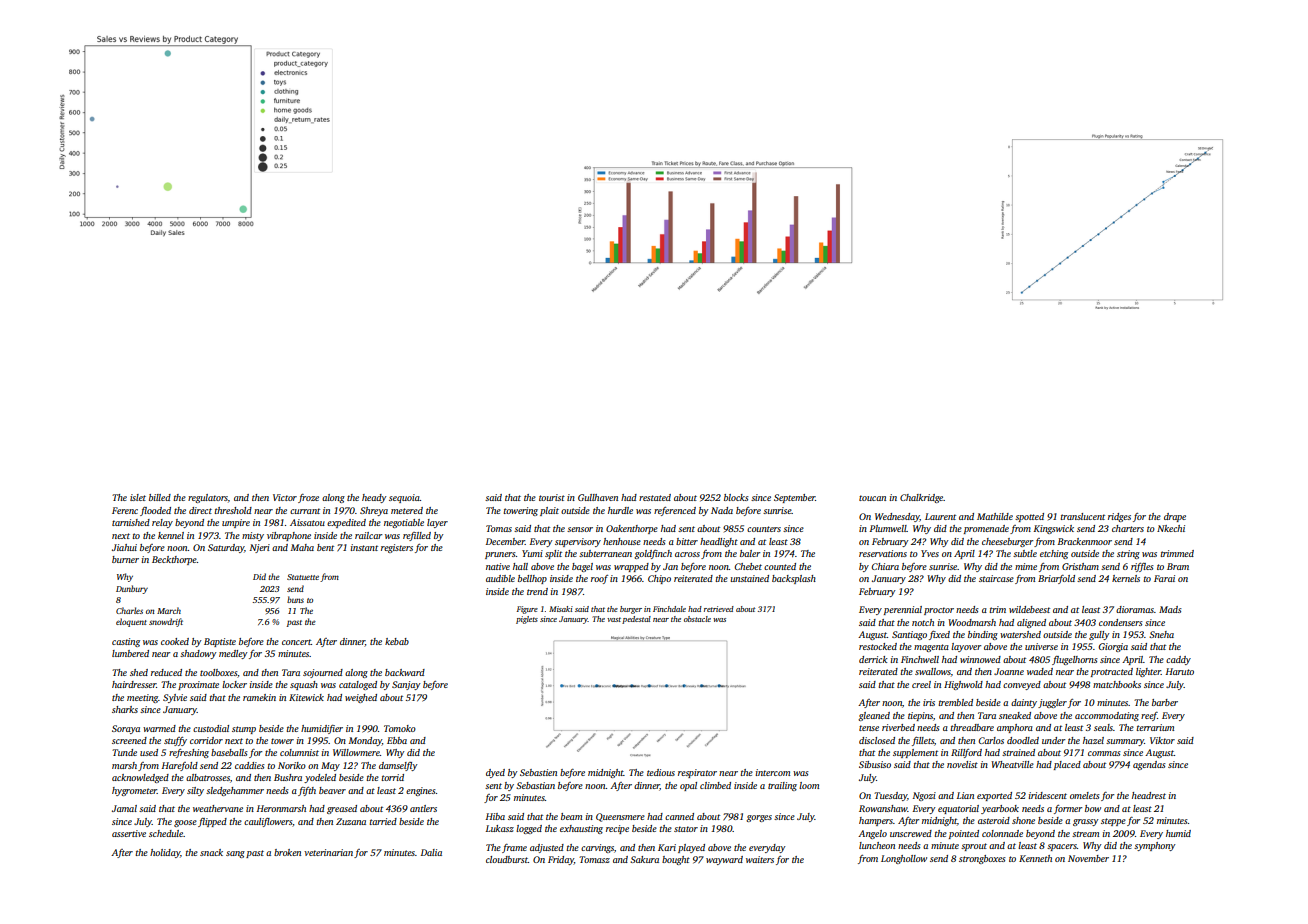  What do you see at coordinates (397, 740) in the page?
I see `Ebba` at bounding box center [397, 740].
